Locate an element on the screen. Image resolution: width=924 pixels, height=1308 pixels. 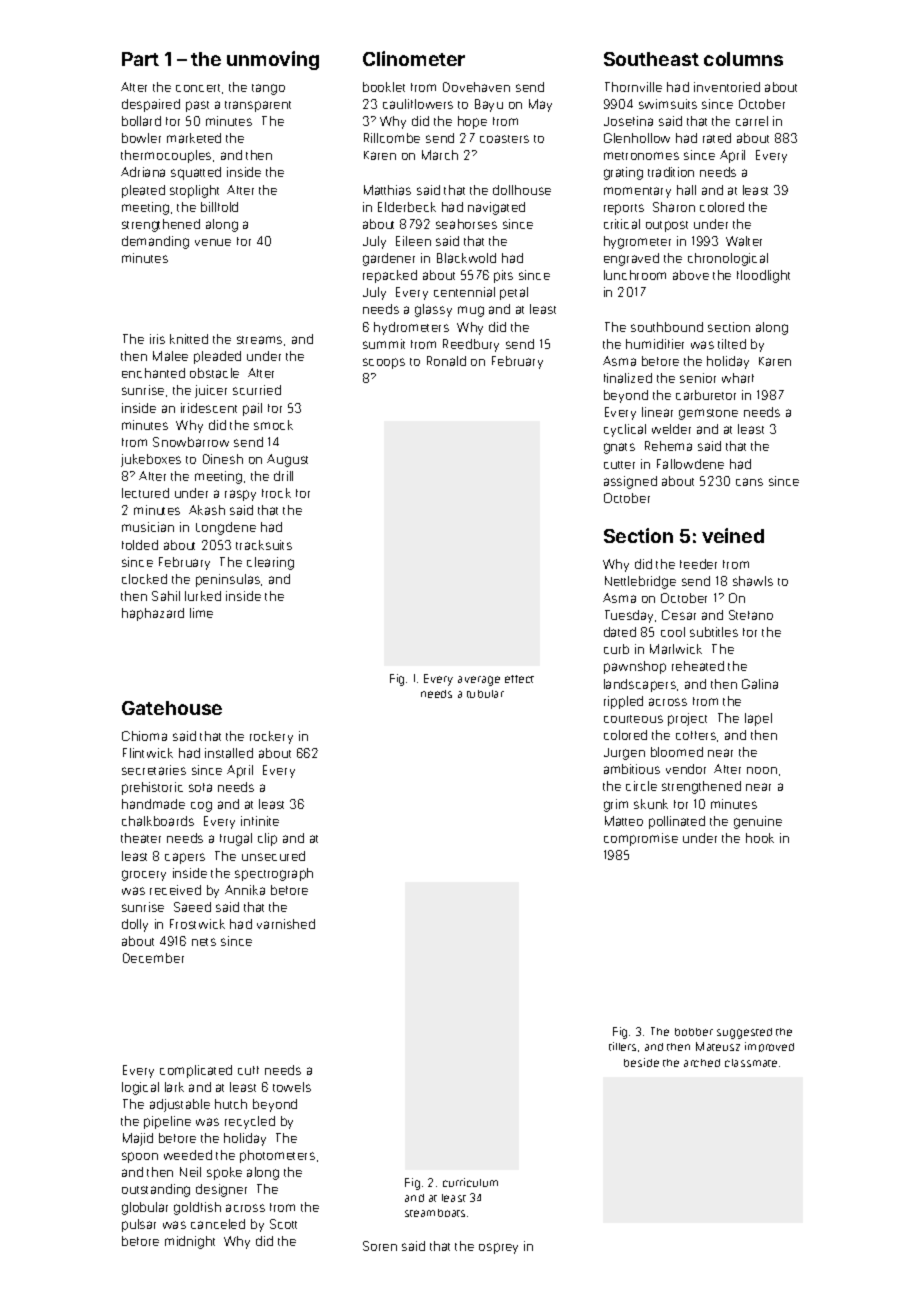
scoops is located at coordinates (384, 363).
